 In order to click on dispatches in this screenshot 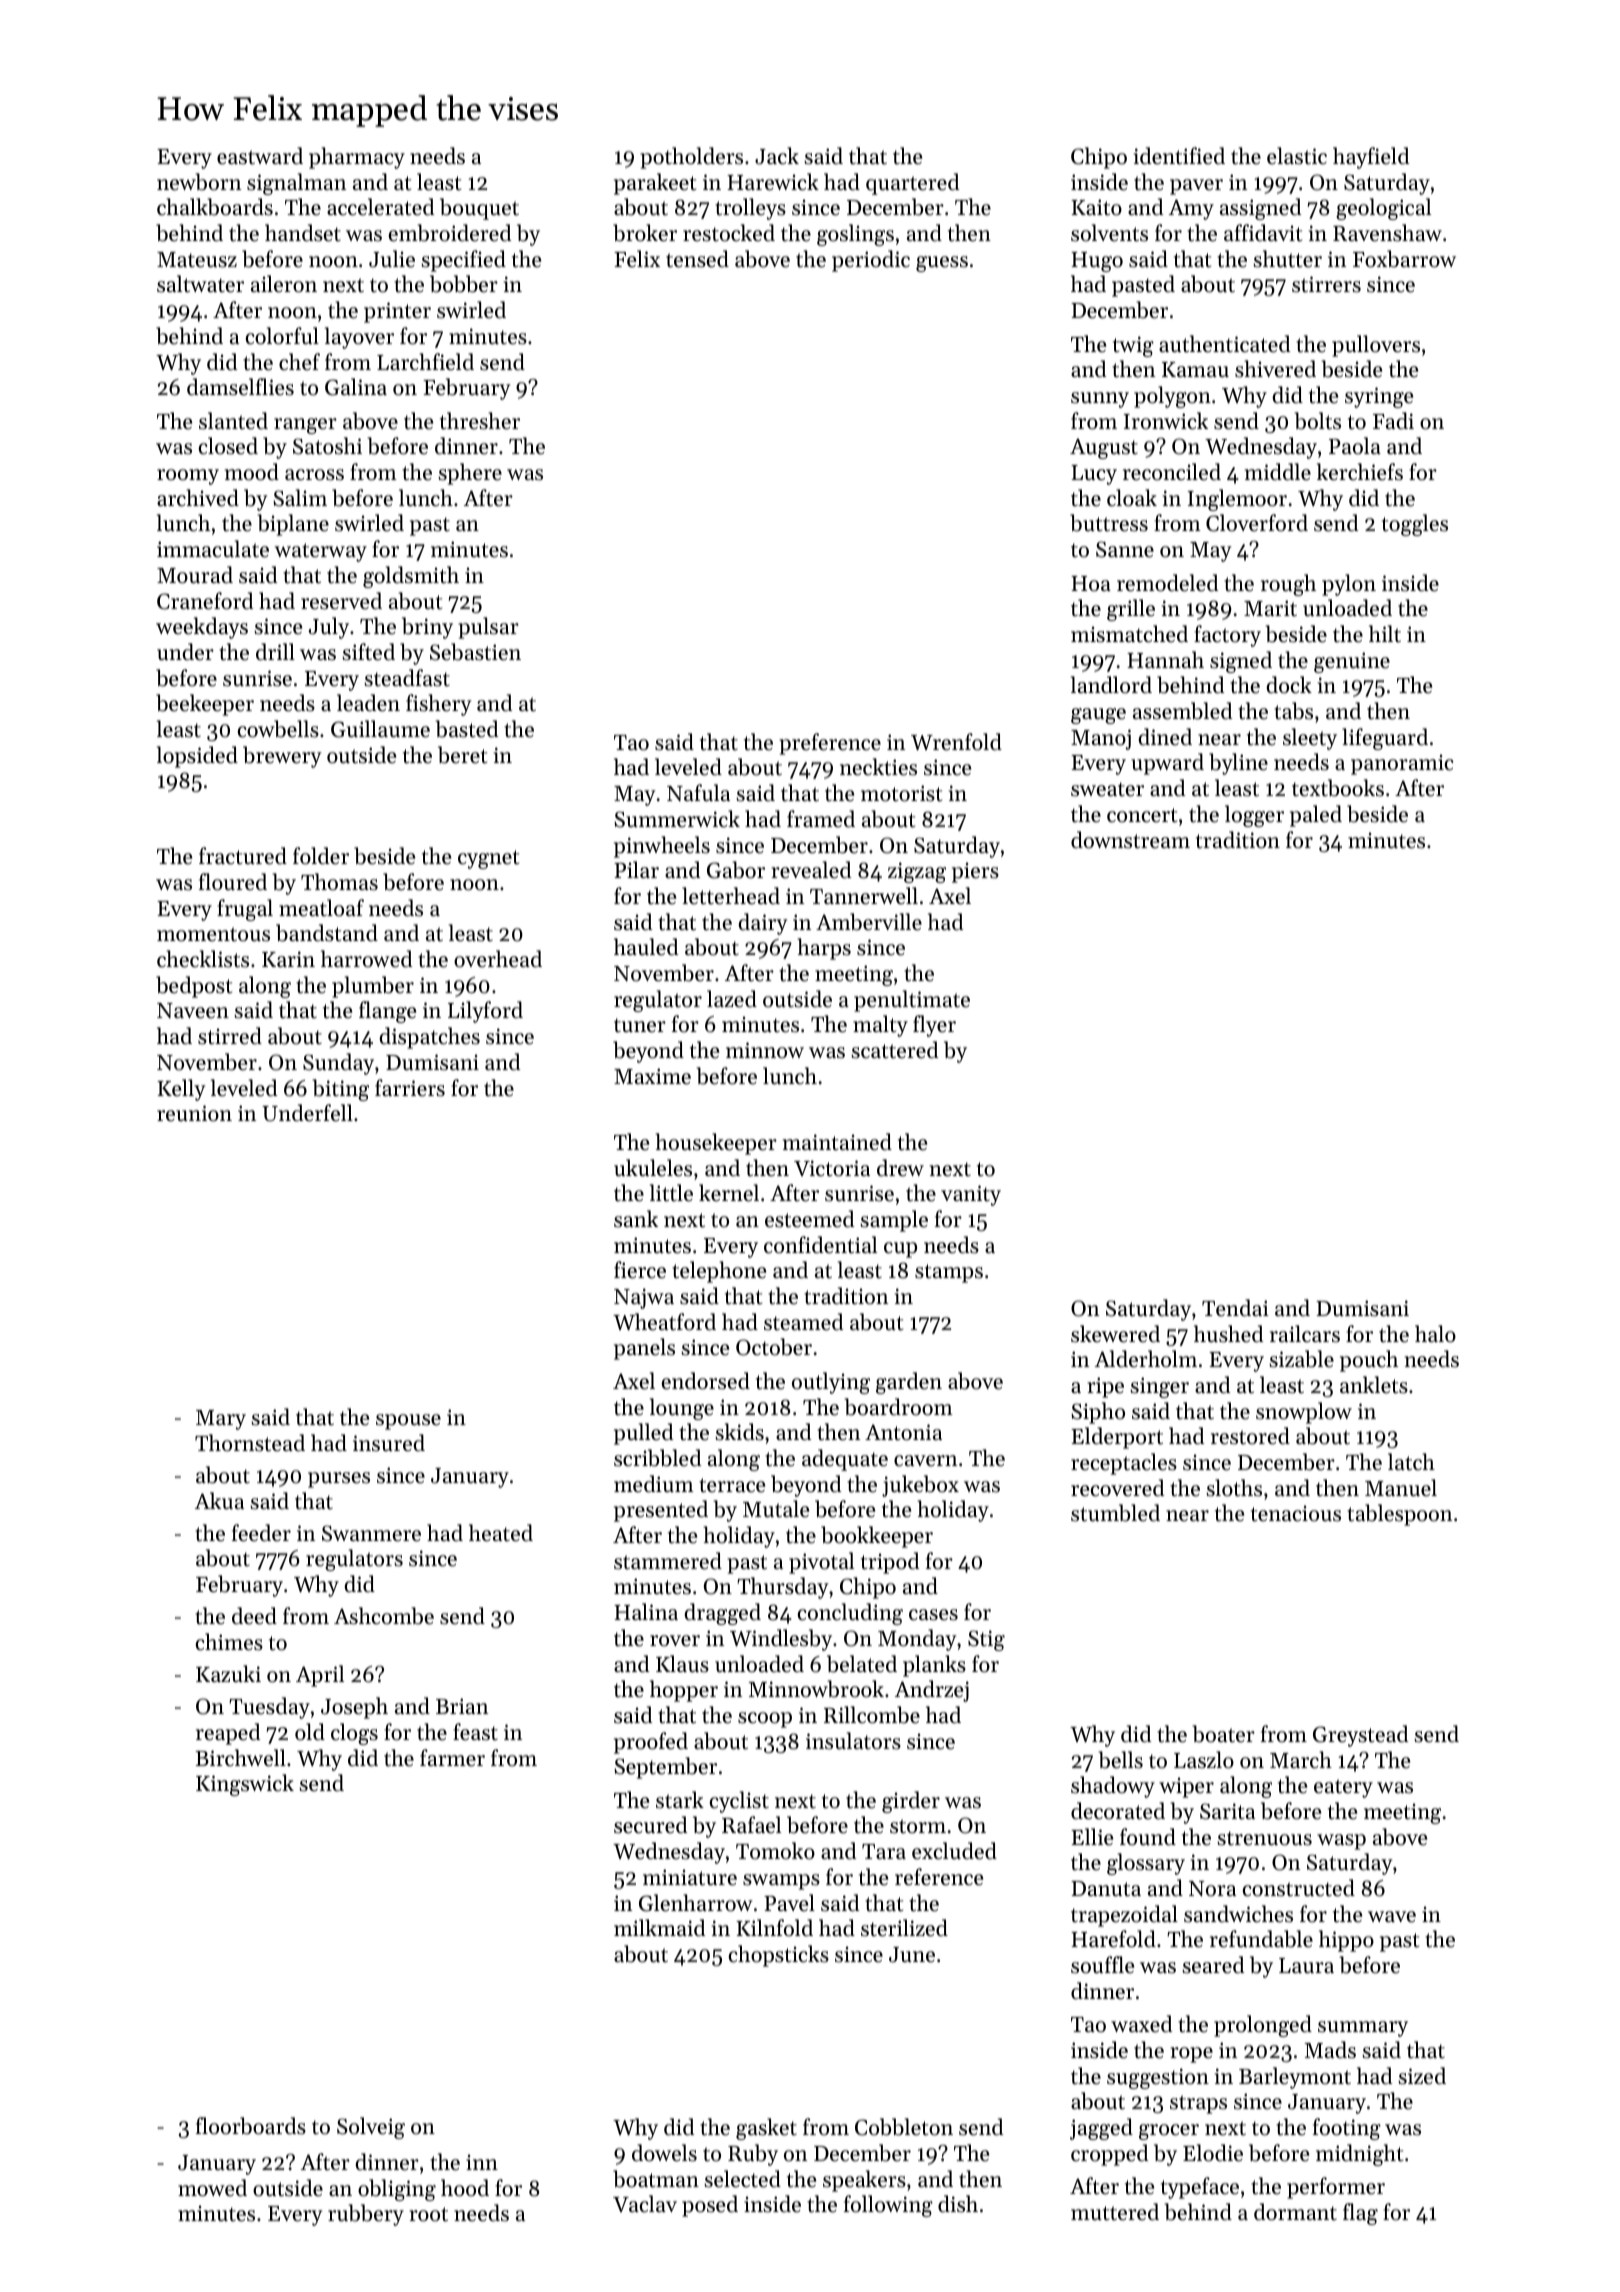, I will do `click(429, 1038)`.
